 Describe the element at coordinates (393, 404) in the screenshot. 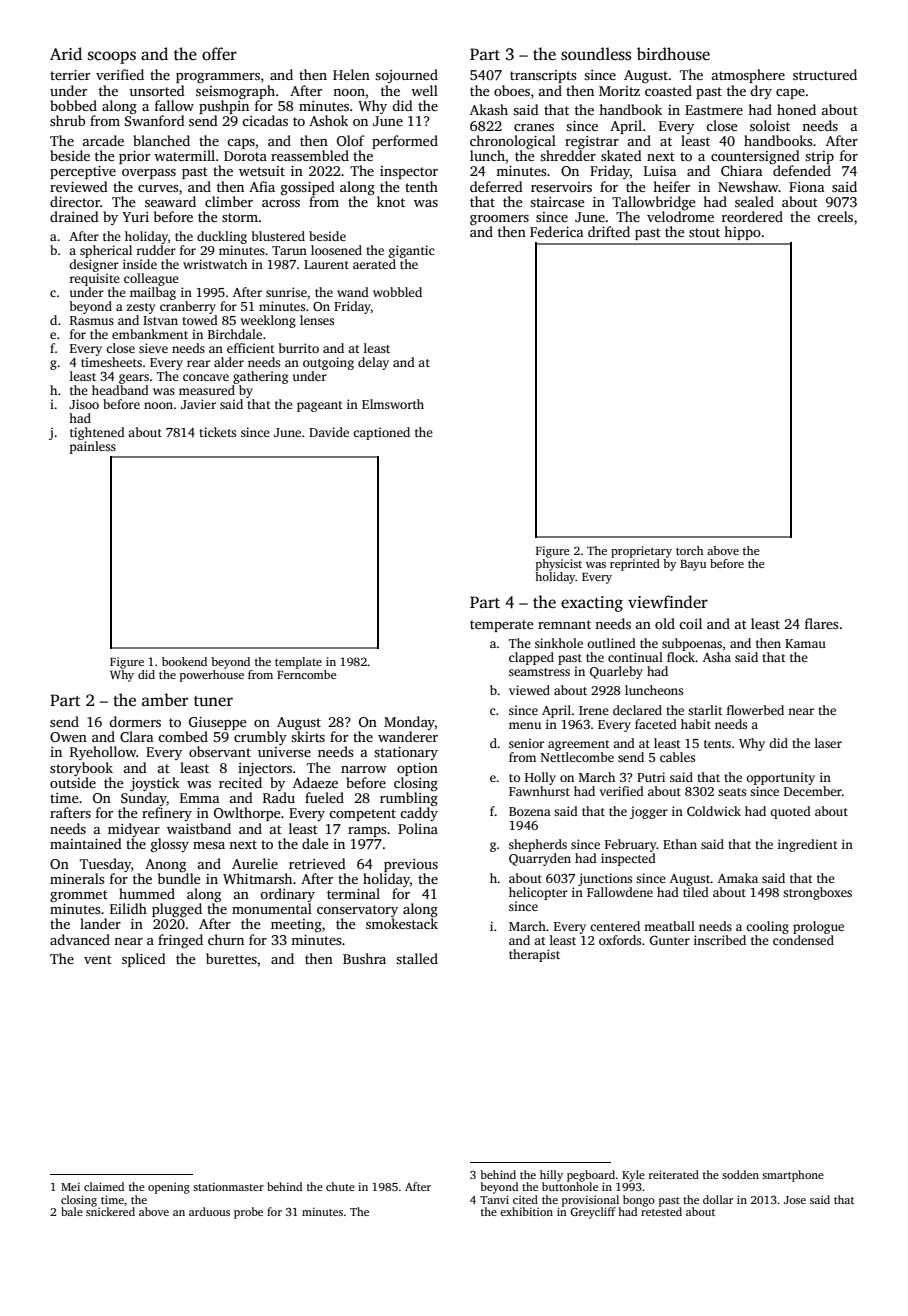

I see `Elmsworth` at that location.
